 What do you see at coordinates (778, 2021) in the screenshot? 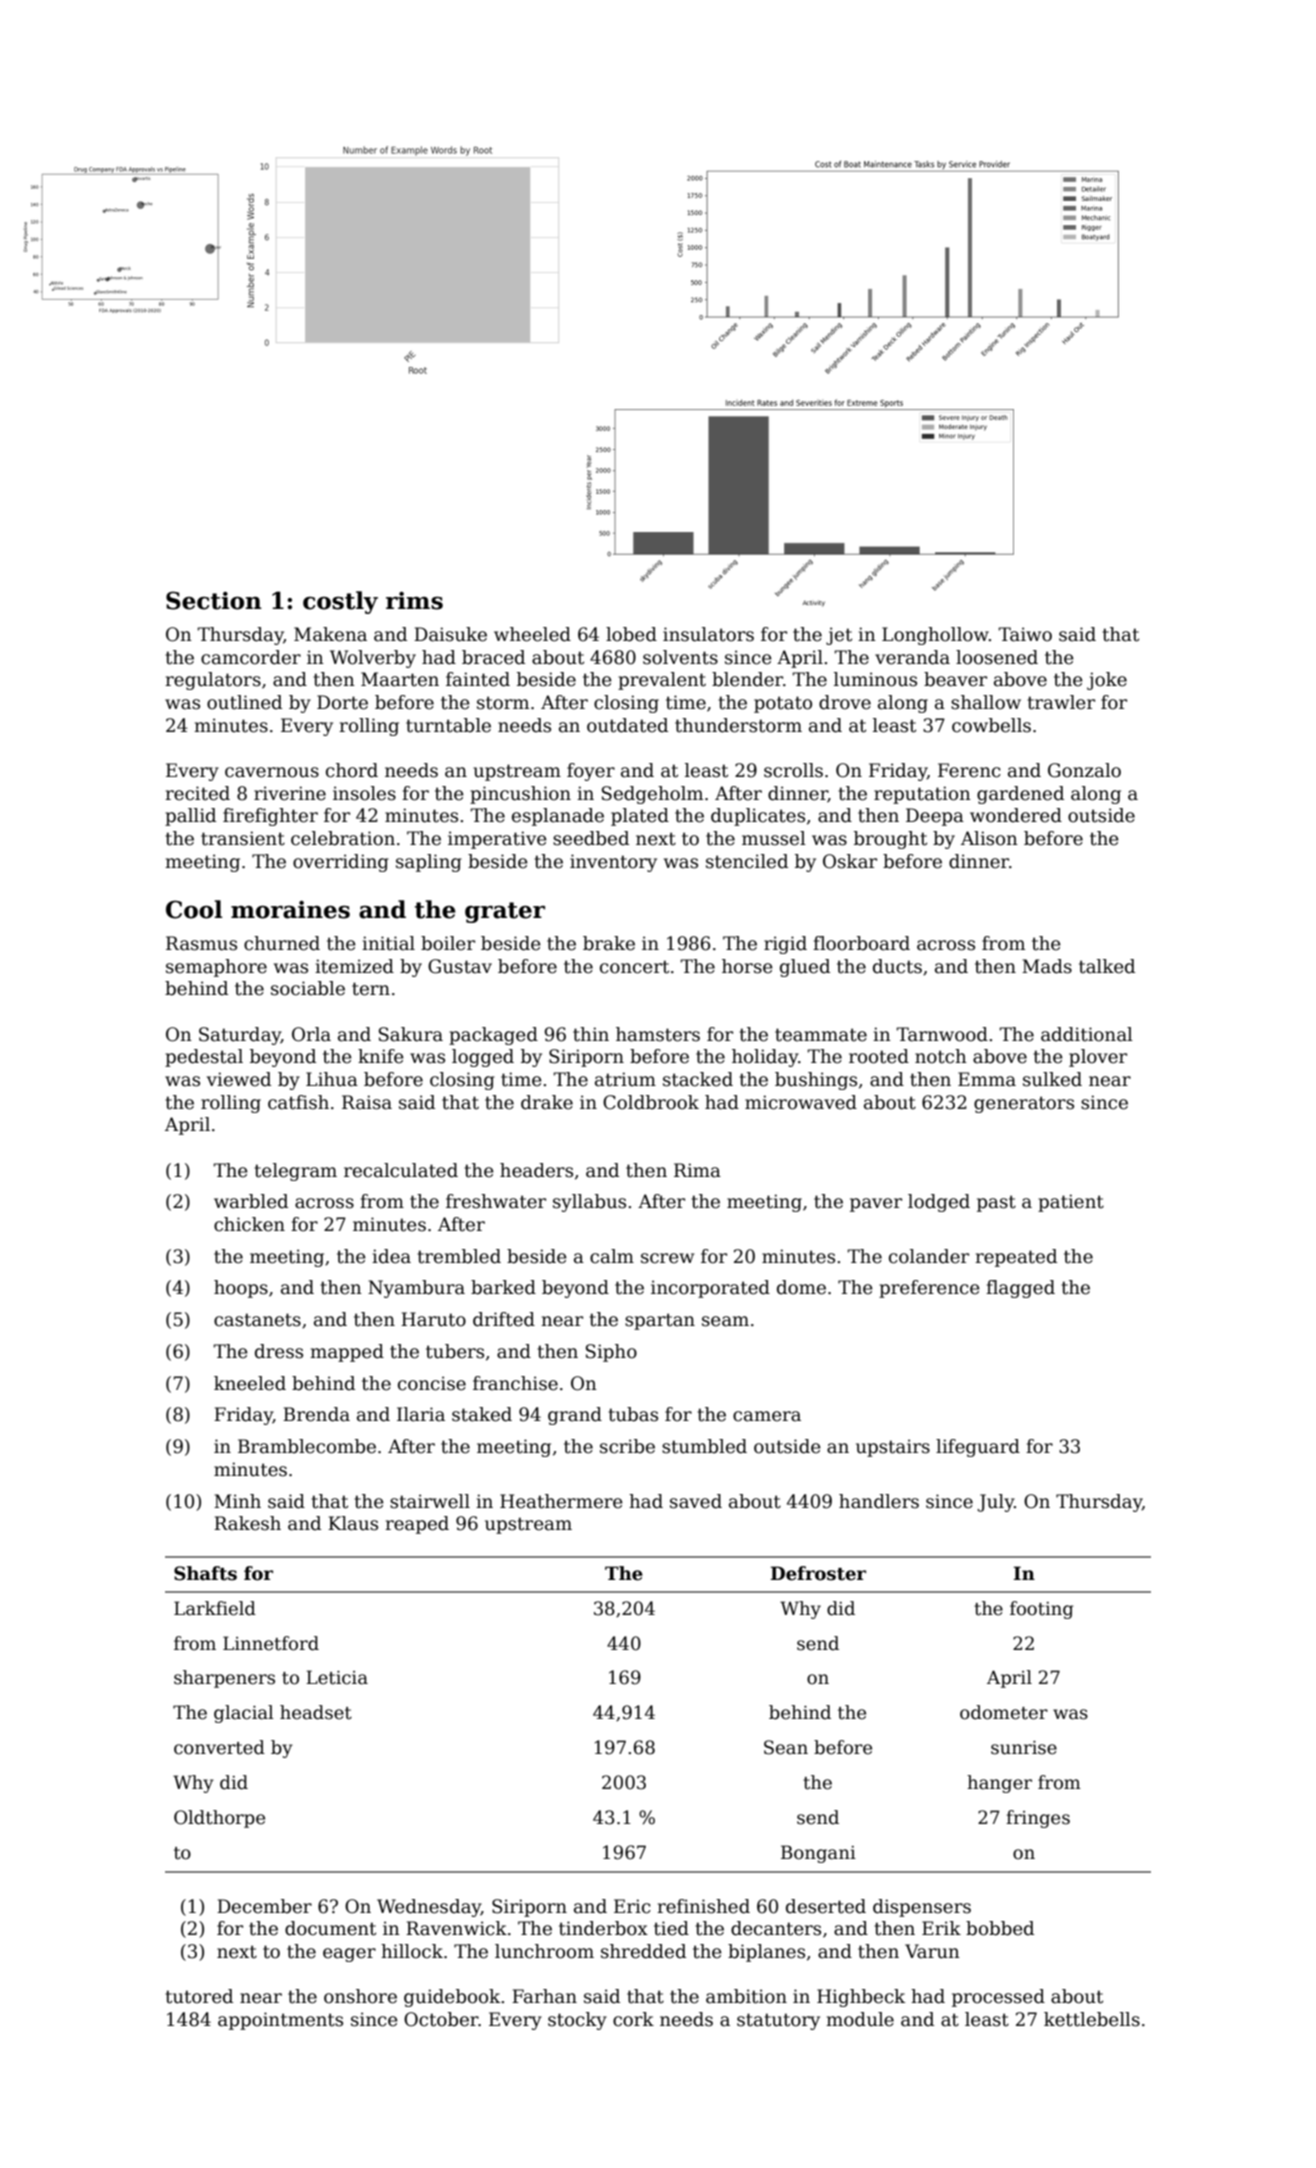
I see `statutory` at bounding box center [778, 2021].
